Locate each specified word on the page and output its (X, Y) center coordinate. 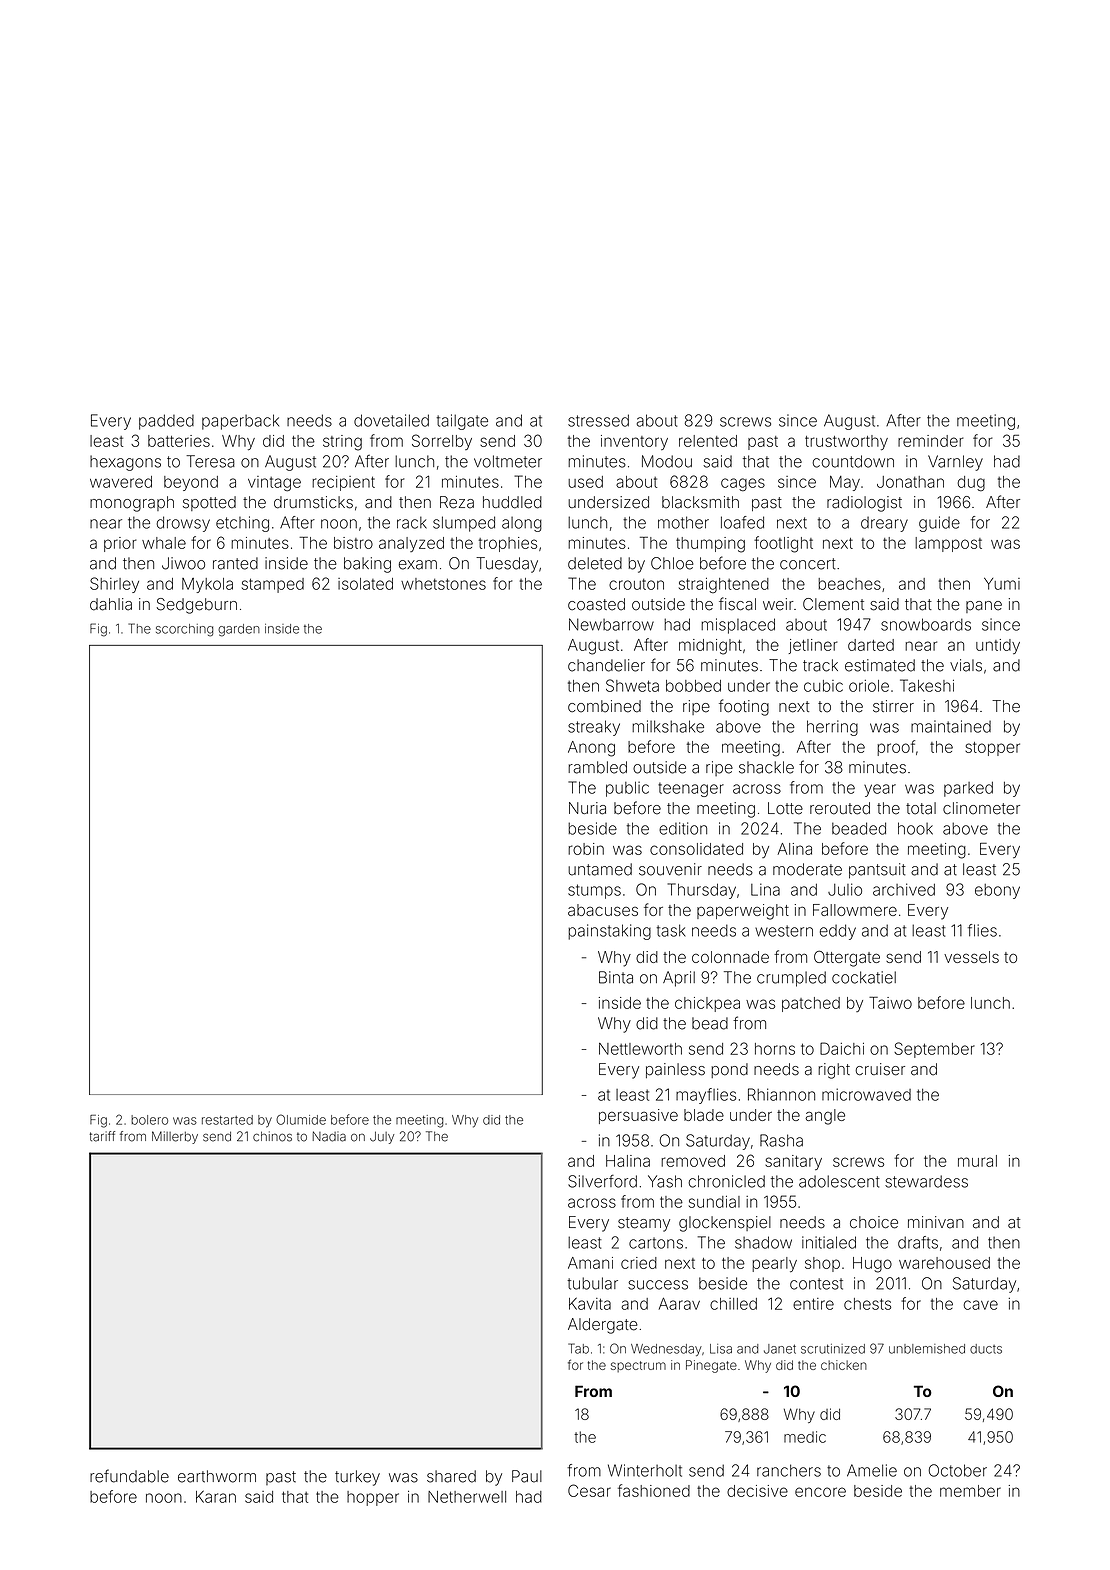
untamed (600, 869)
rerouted (840, 808)
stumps (594, 891)
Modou (667, 461)
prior (120, 544)
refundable (129, 1476)
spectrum (638, 1366)
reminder (930, 441)
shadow (763, 1242)
